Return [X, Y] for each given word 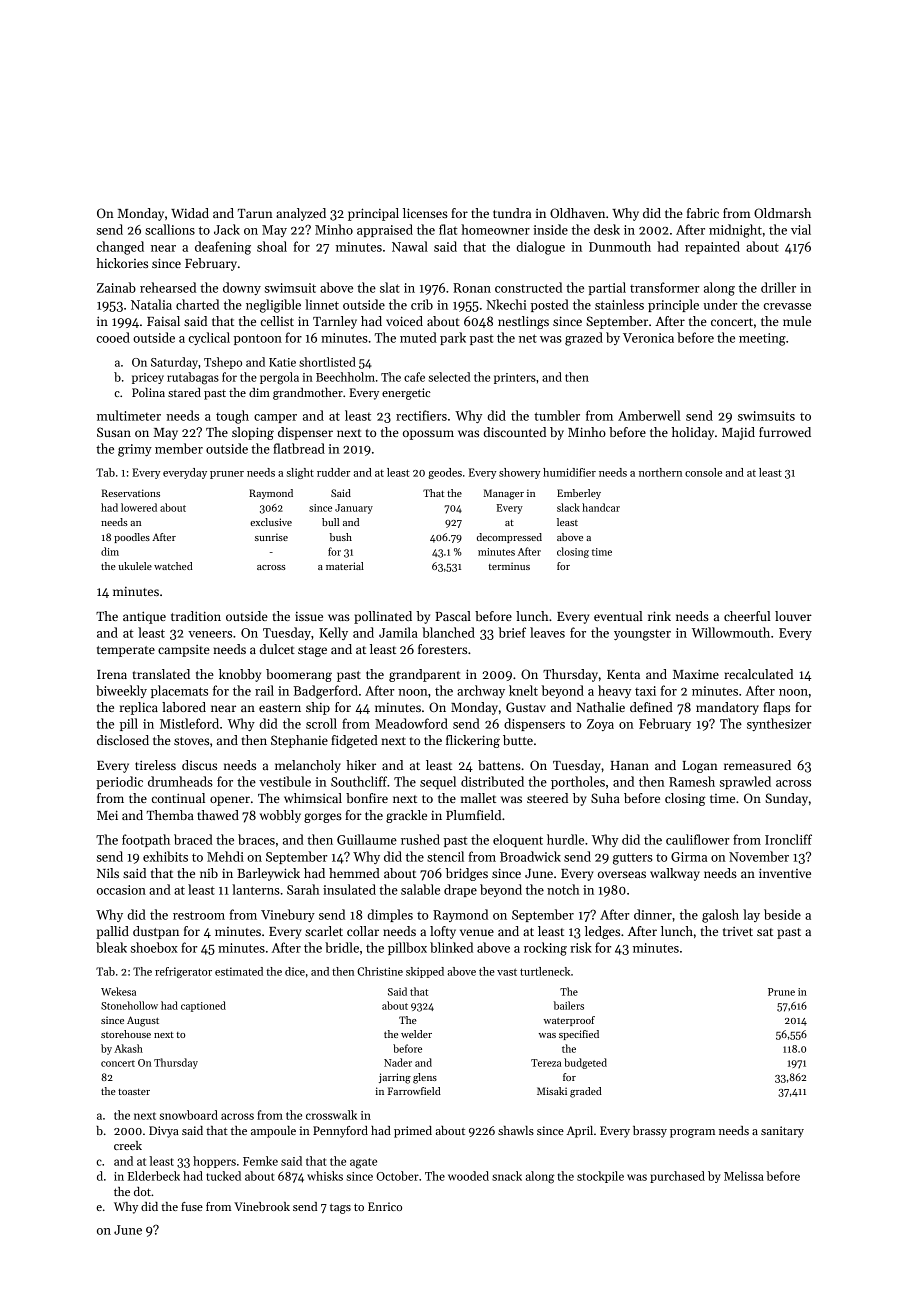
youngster [642, 635]
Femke [260, 1161]
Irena [112, 674]
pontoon [258, 339]
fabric [703, 213]
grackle [406, 816]
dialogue [540, 248]
